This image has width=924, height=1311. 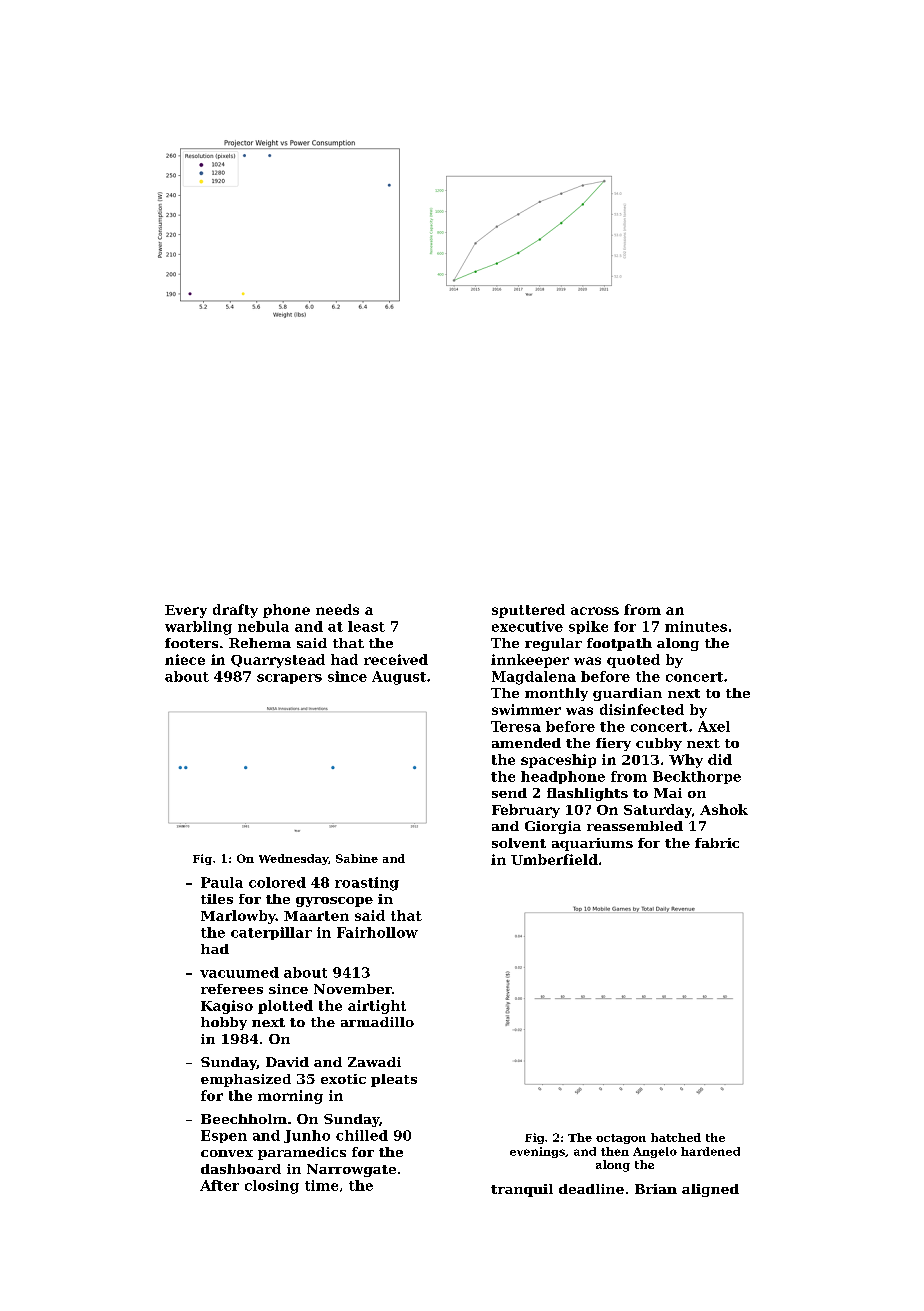 I want to click on armadillo, so click(x=377, y=1022).
